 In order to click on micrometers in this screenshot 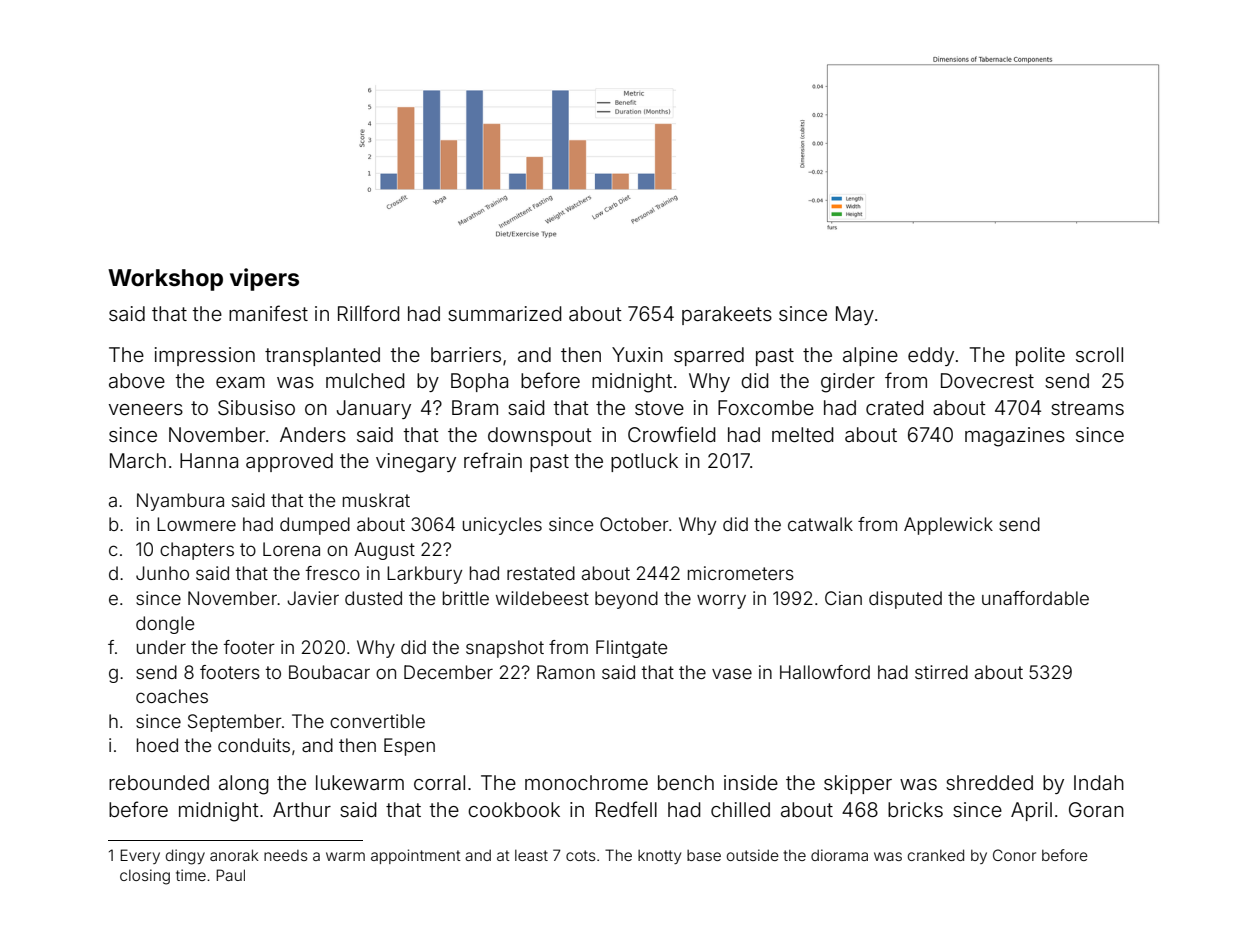, I will do `click(741, 573)`.
